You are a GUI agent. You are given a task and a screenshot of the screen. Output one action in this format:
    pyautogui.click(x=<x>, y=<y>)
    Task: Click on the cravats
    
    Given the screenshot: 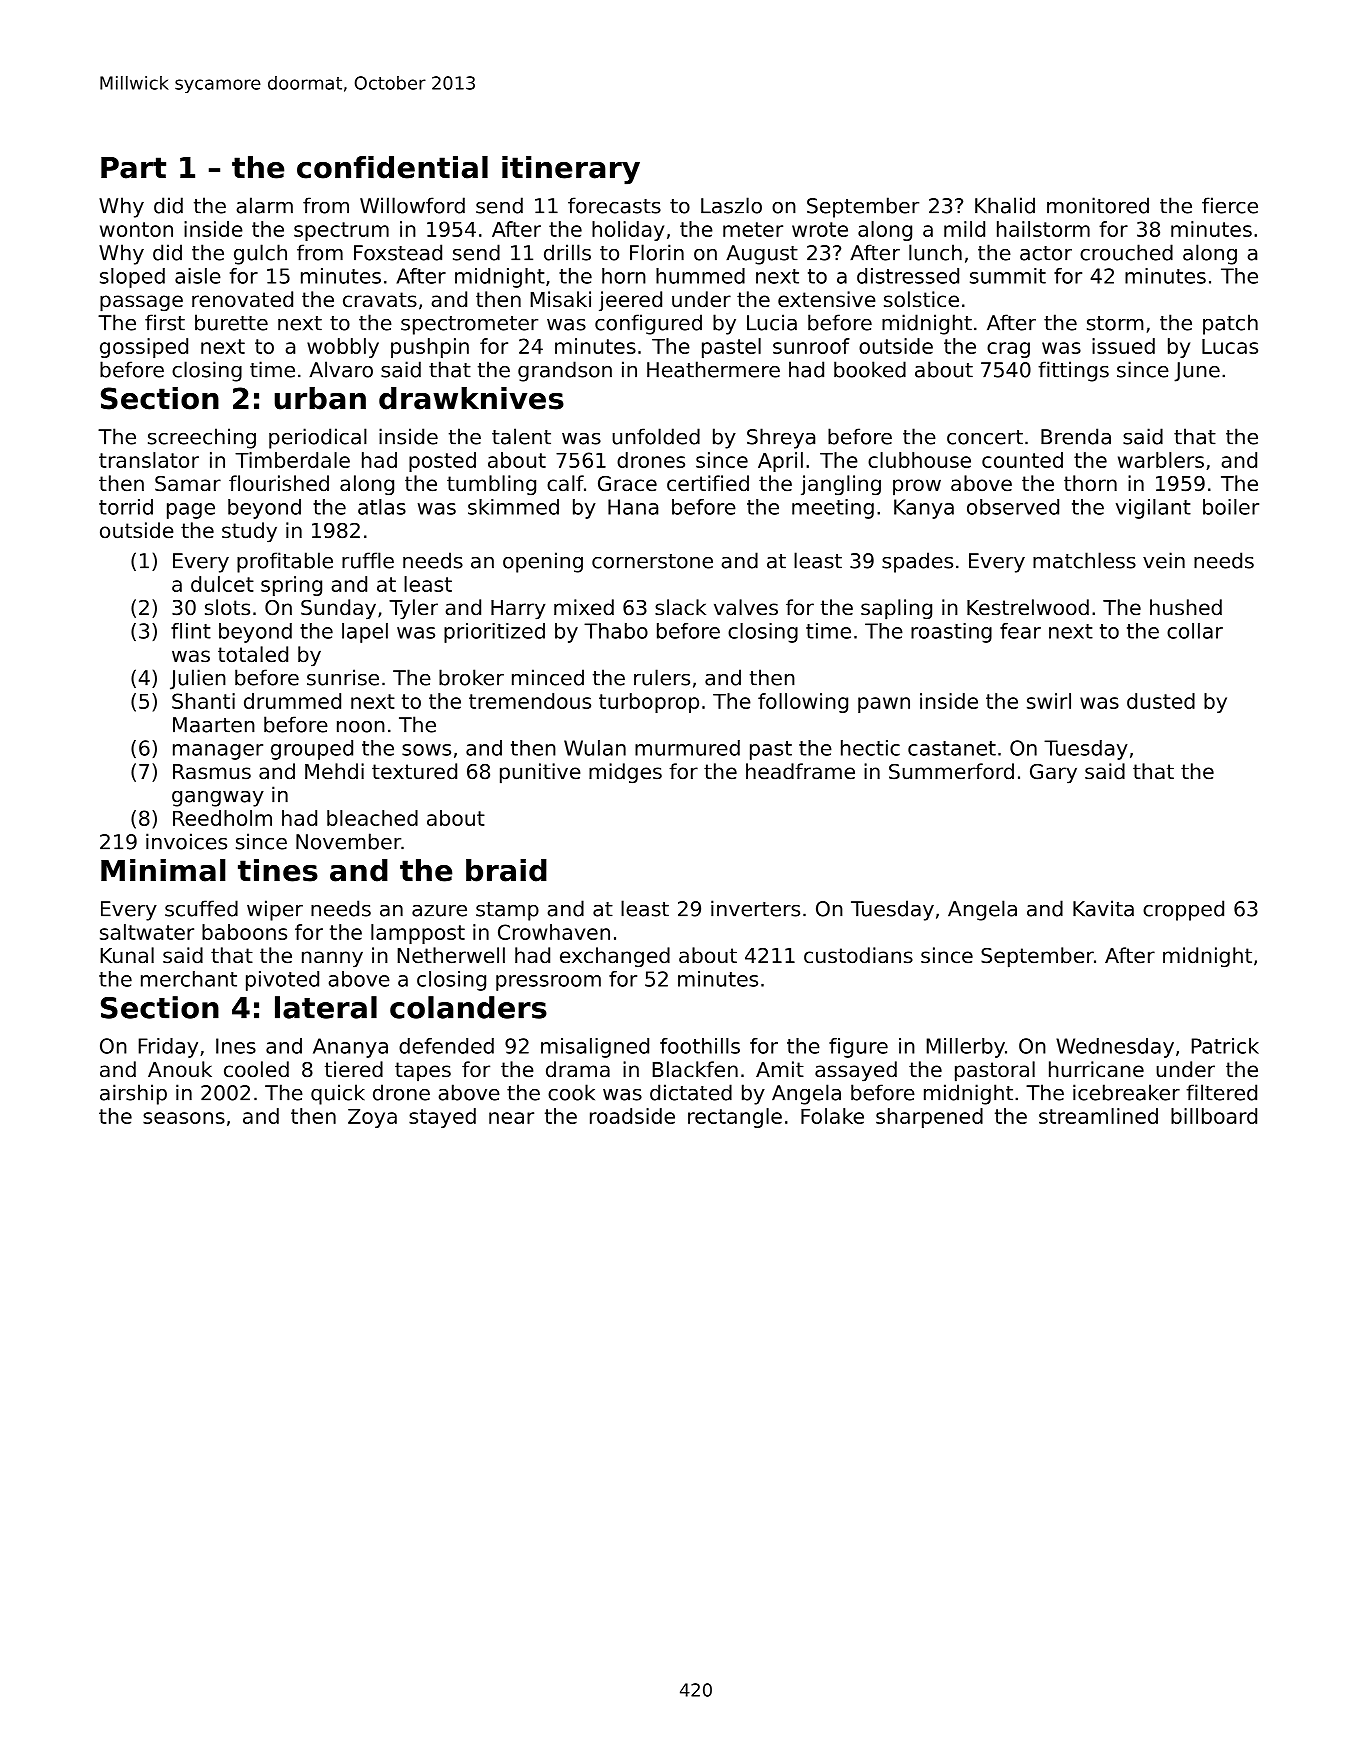 What is the action you would take?
    pyautogui.click(x=380, y=300)
